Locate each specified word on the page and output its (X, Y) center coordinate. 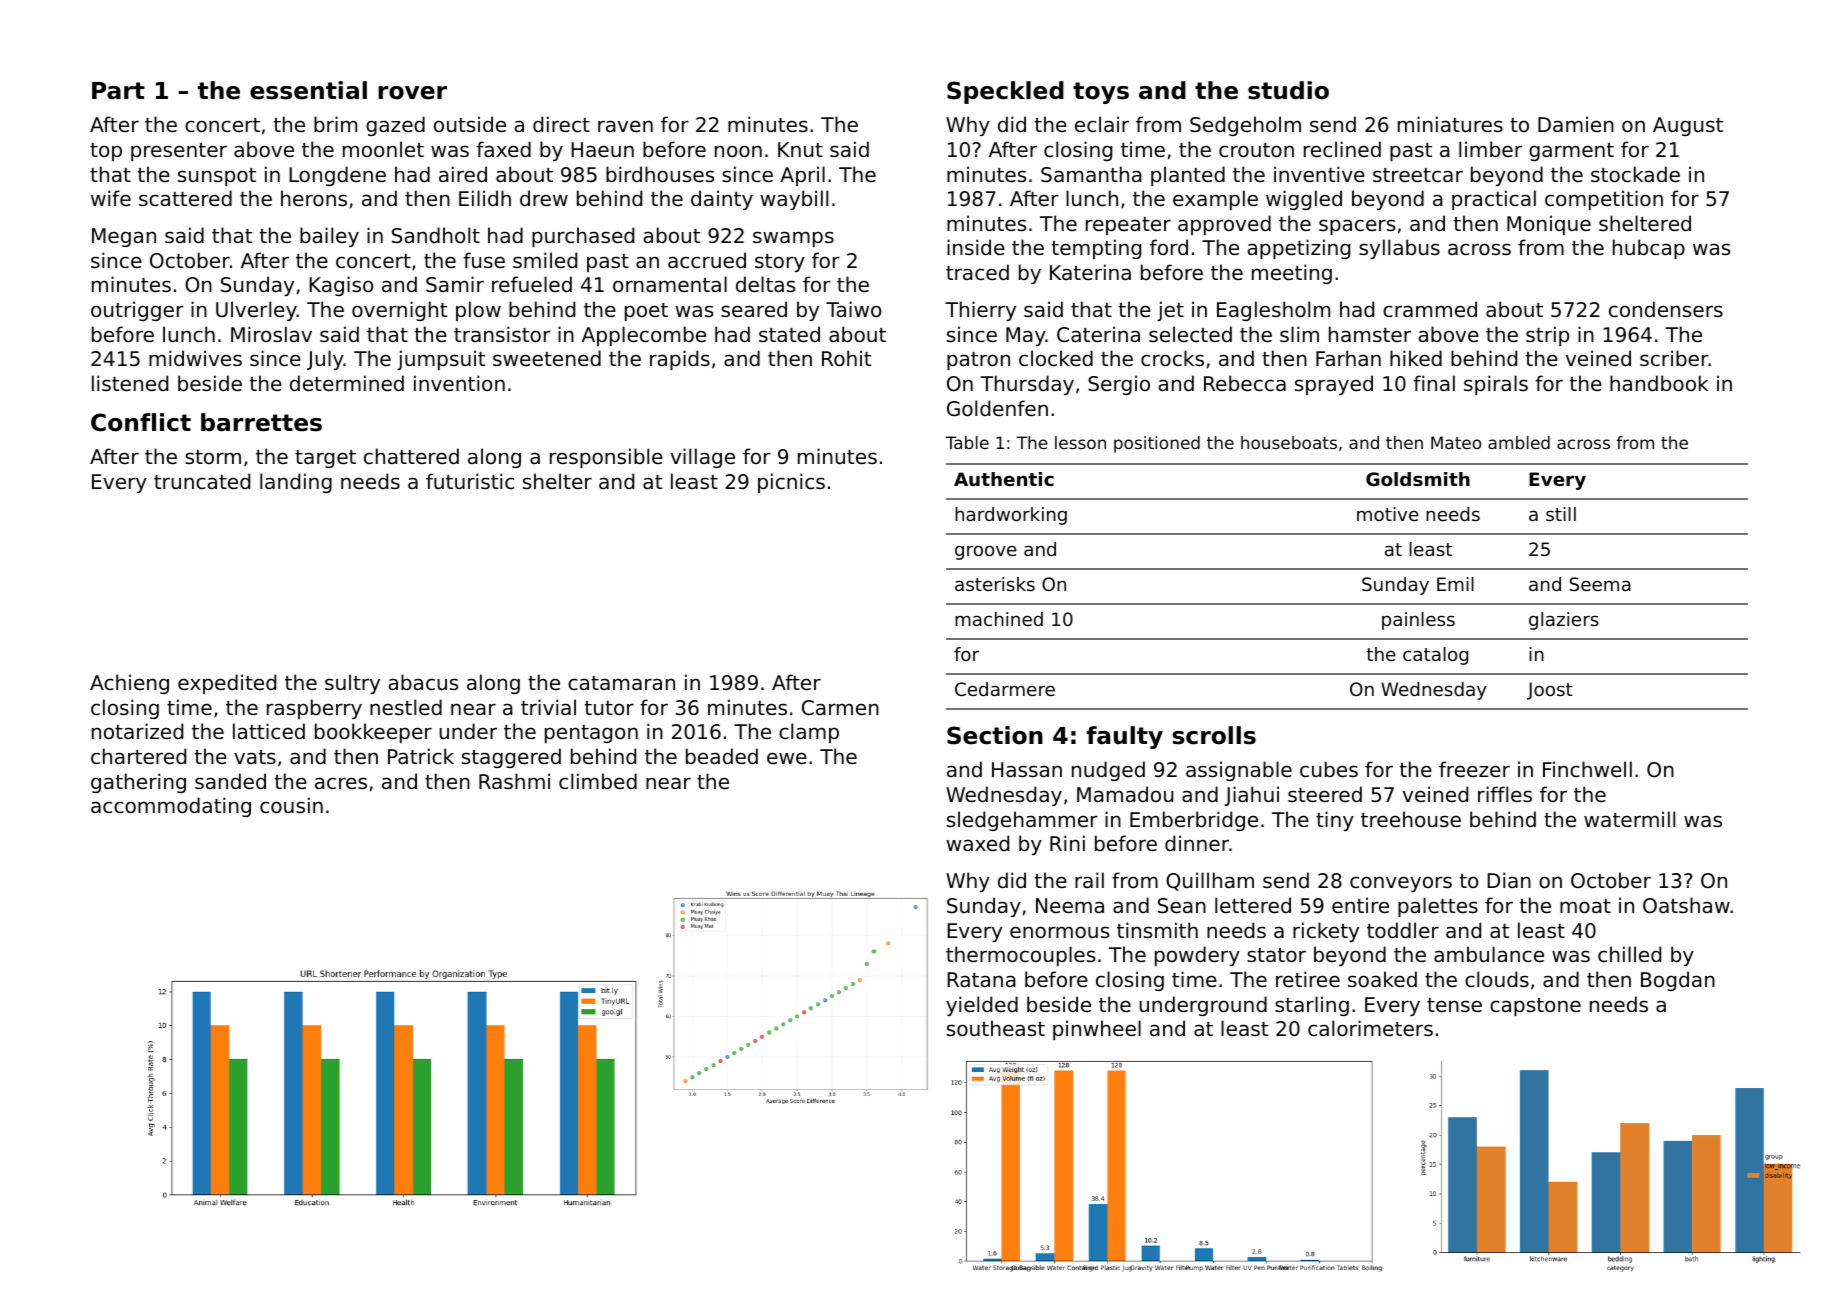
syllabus (1399, 249)
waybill (794, 200)
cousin (291, 805)
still (1561, 514)
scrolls (1214, 735)
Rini (1067, 843)
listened (130, 383)
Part (118, 91)
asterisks (995, 584)
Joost (1550, 691)
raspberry (314, 709)
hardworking (1011, 516)
